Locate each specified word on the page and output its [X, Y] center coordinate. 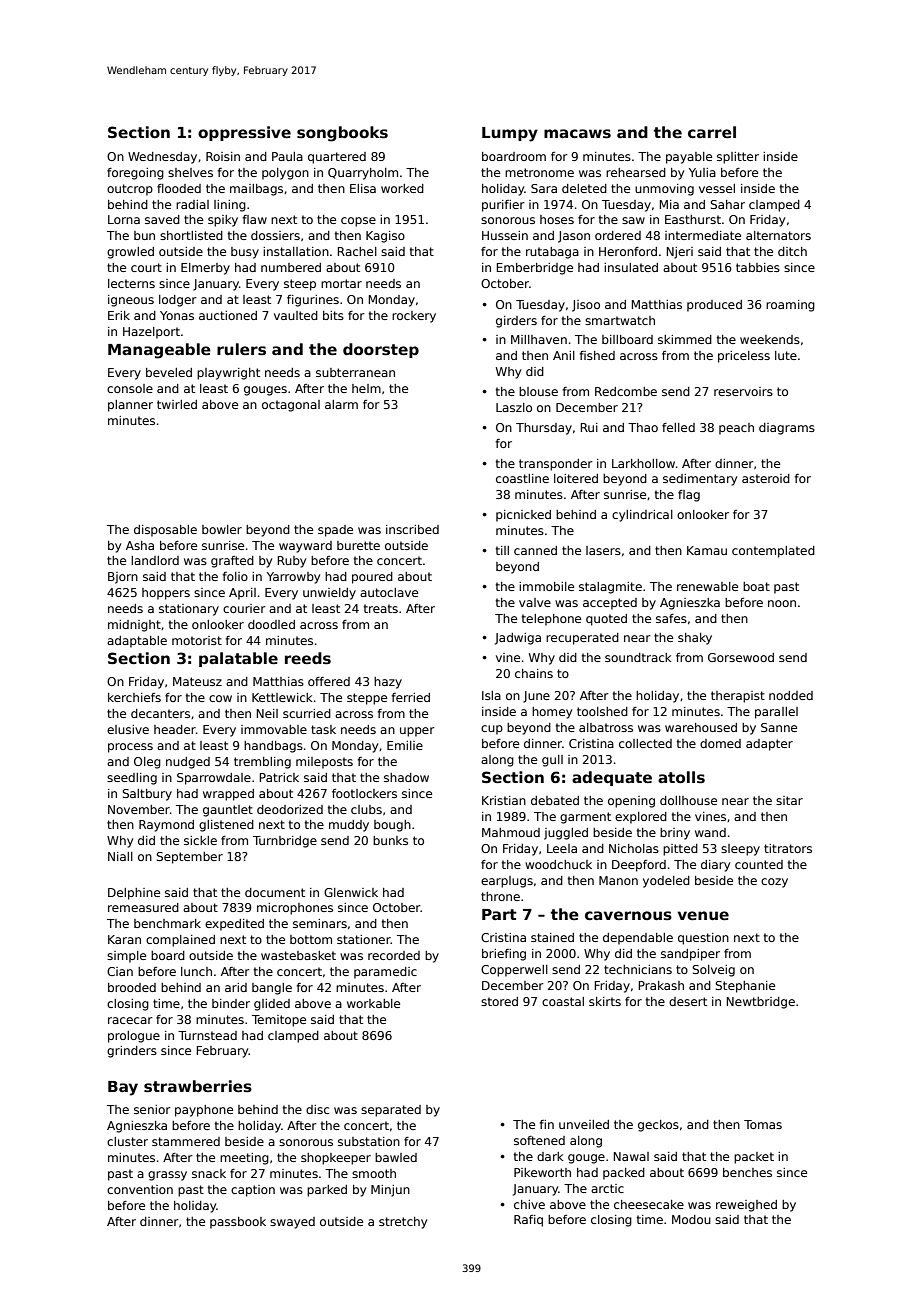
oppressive [244, 133]
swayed [292, 1223]
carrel [712, 132]
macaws [577, 134]
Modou [691, 1219]
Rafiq [528, 1221]
